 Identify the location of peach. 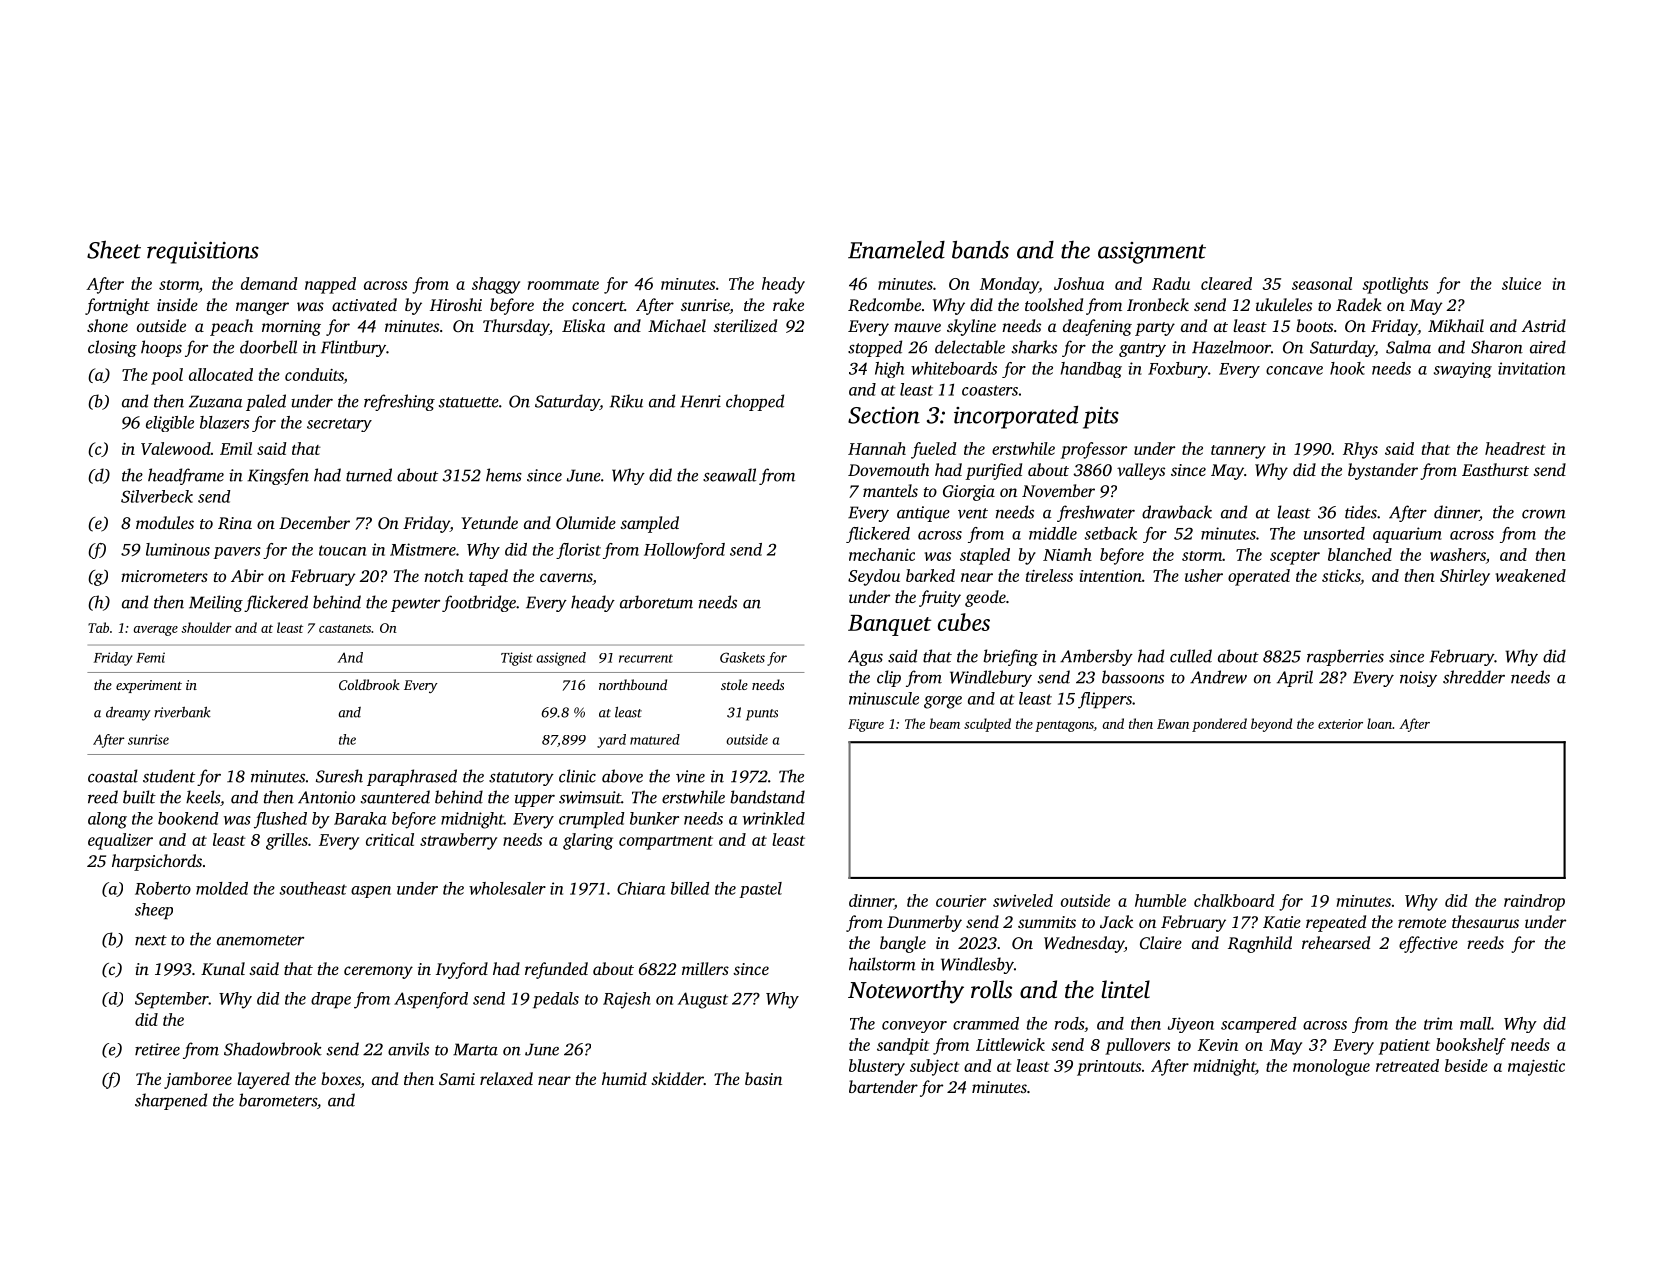
(231, 327).
